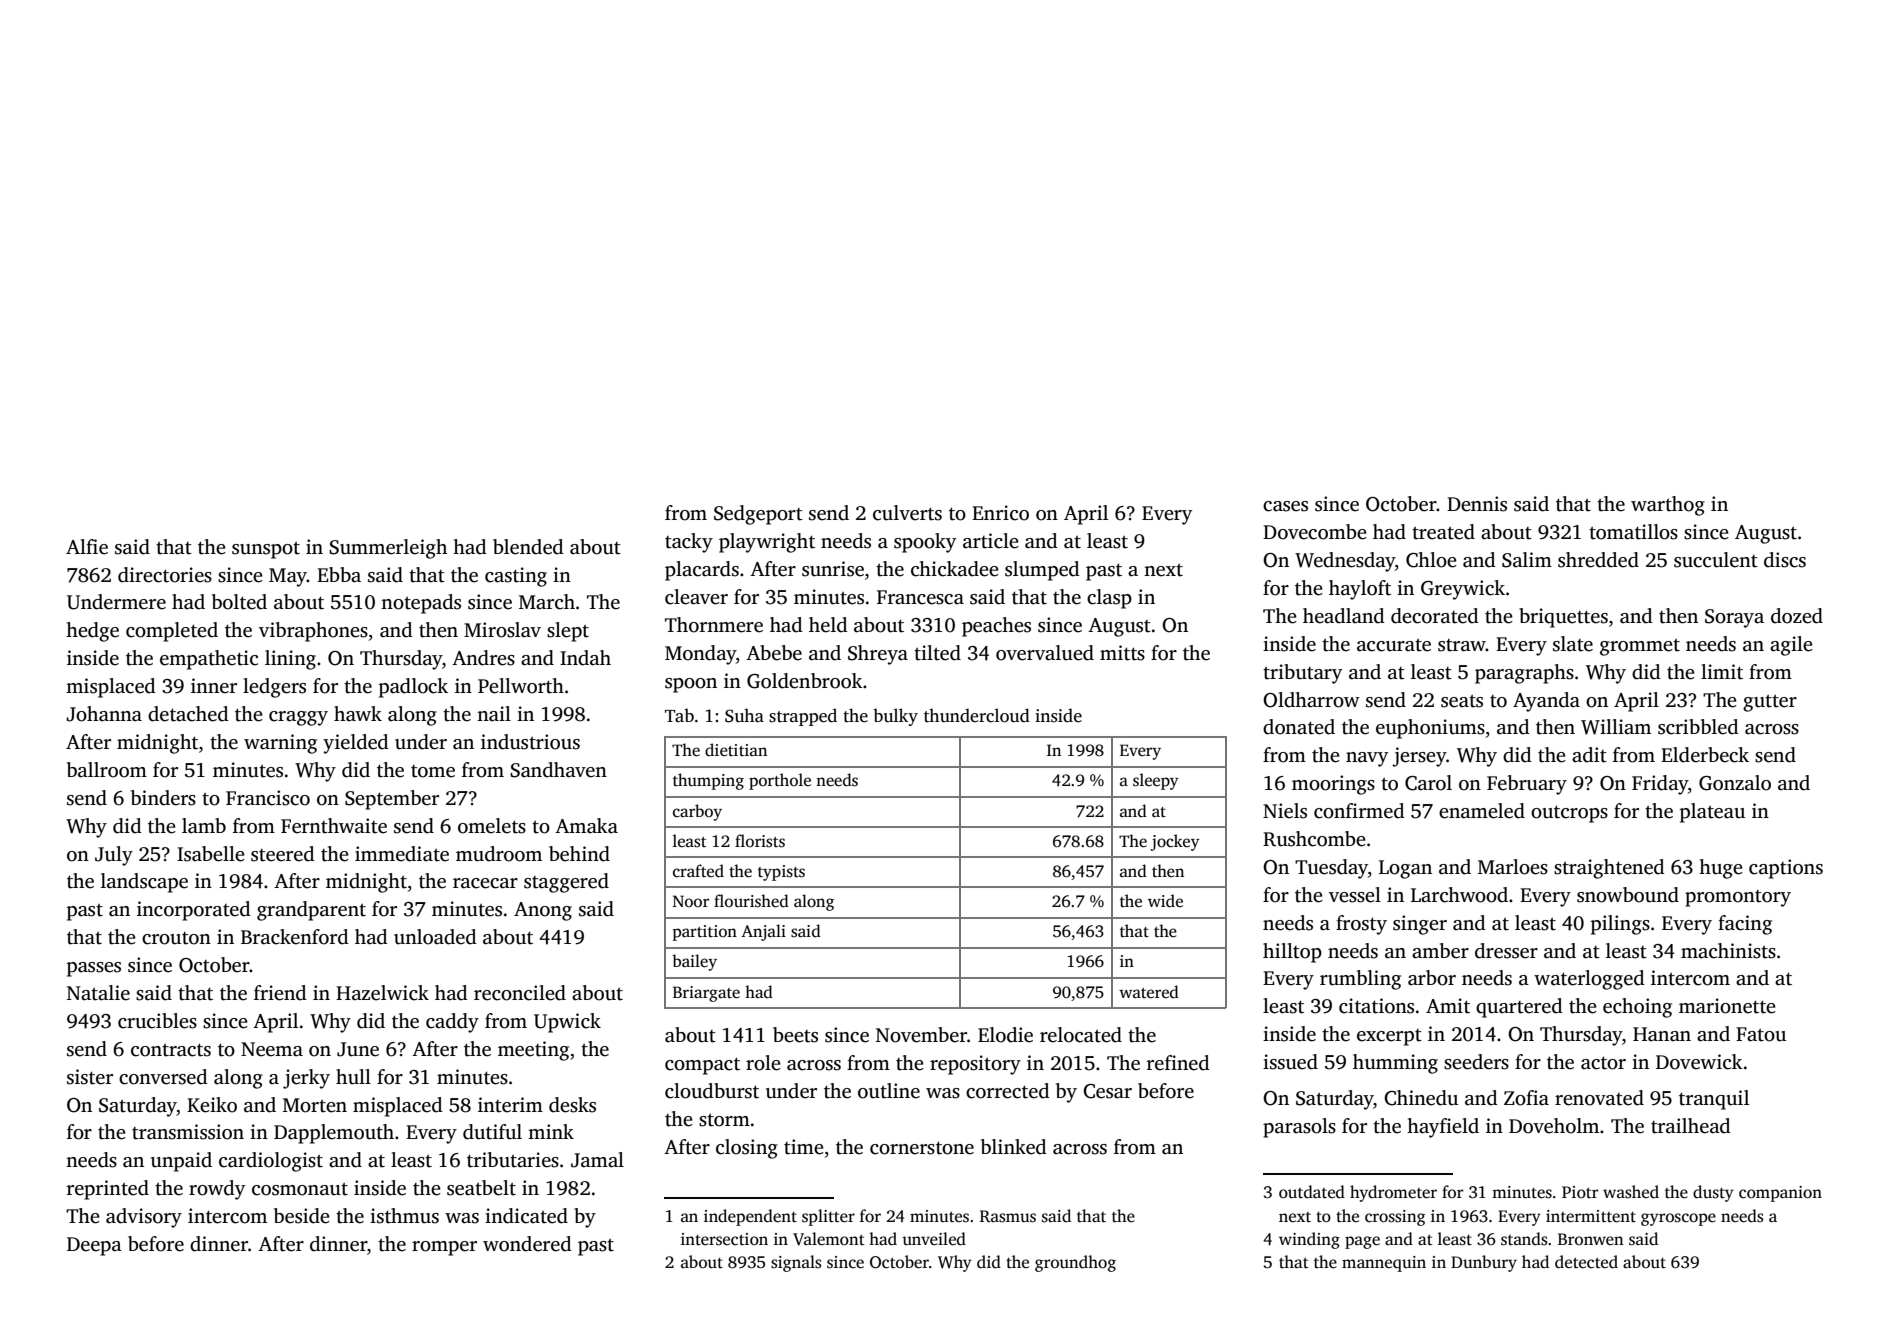  What do you see at coordinates (266, 550) in the screenshot?
I see `sunspot` at bounding box center [266, 550].
